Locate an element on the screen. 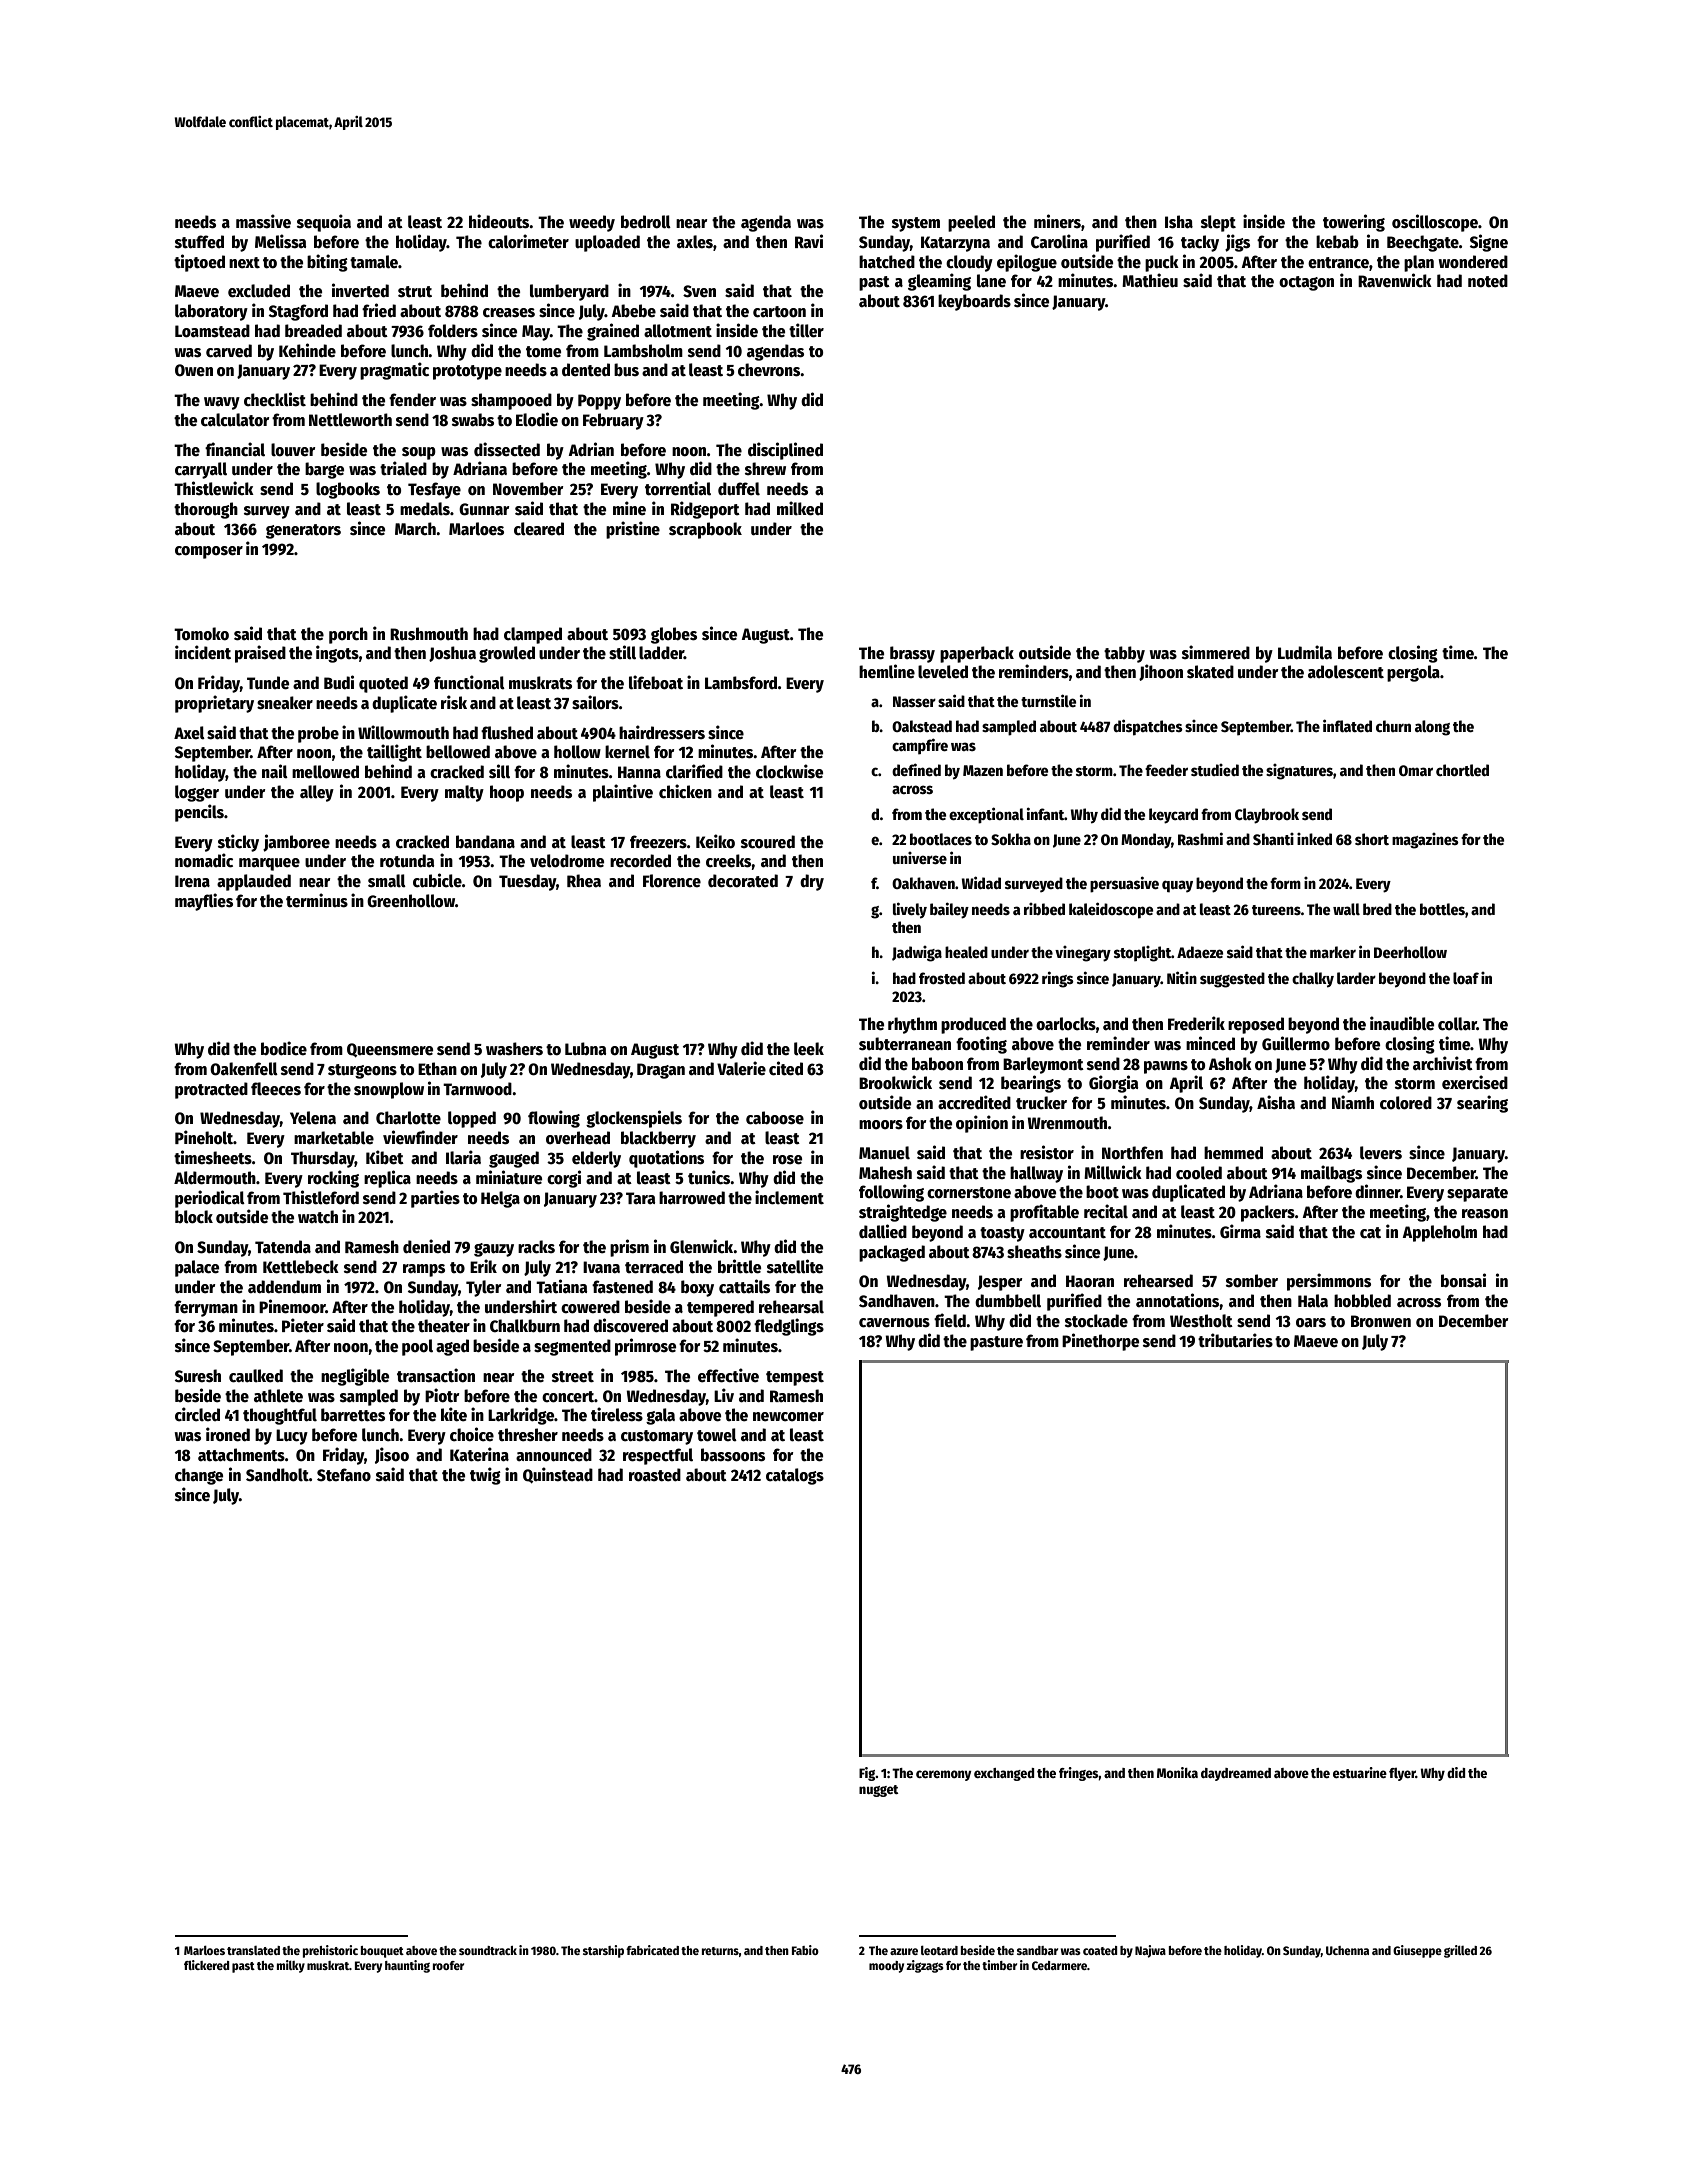  pergola is located at coordinates (1413, 673).
